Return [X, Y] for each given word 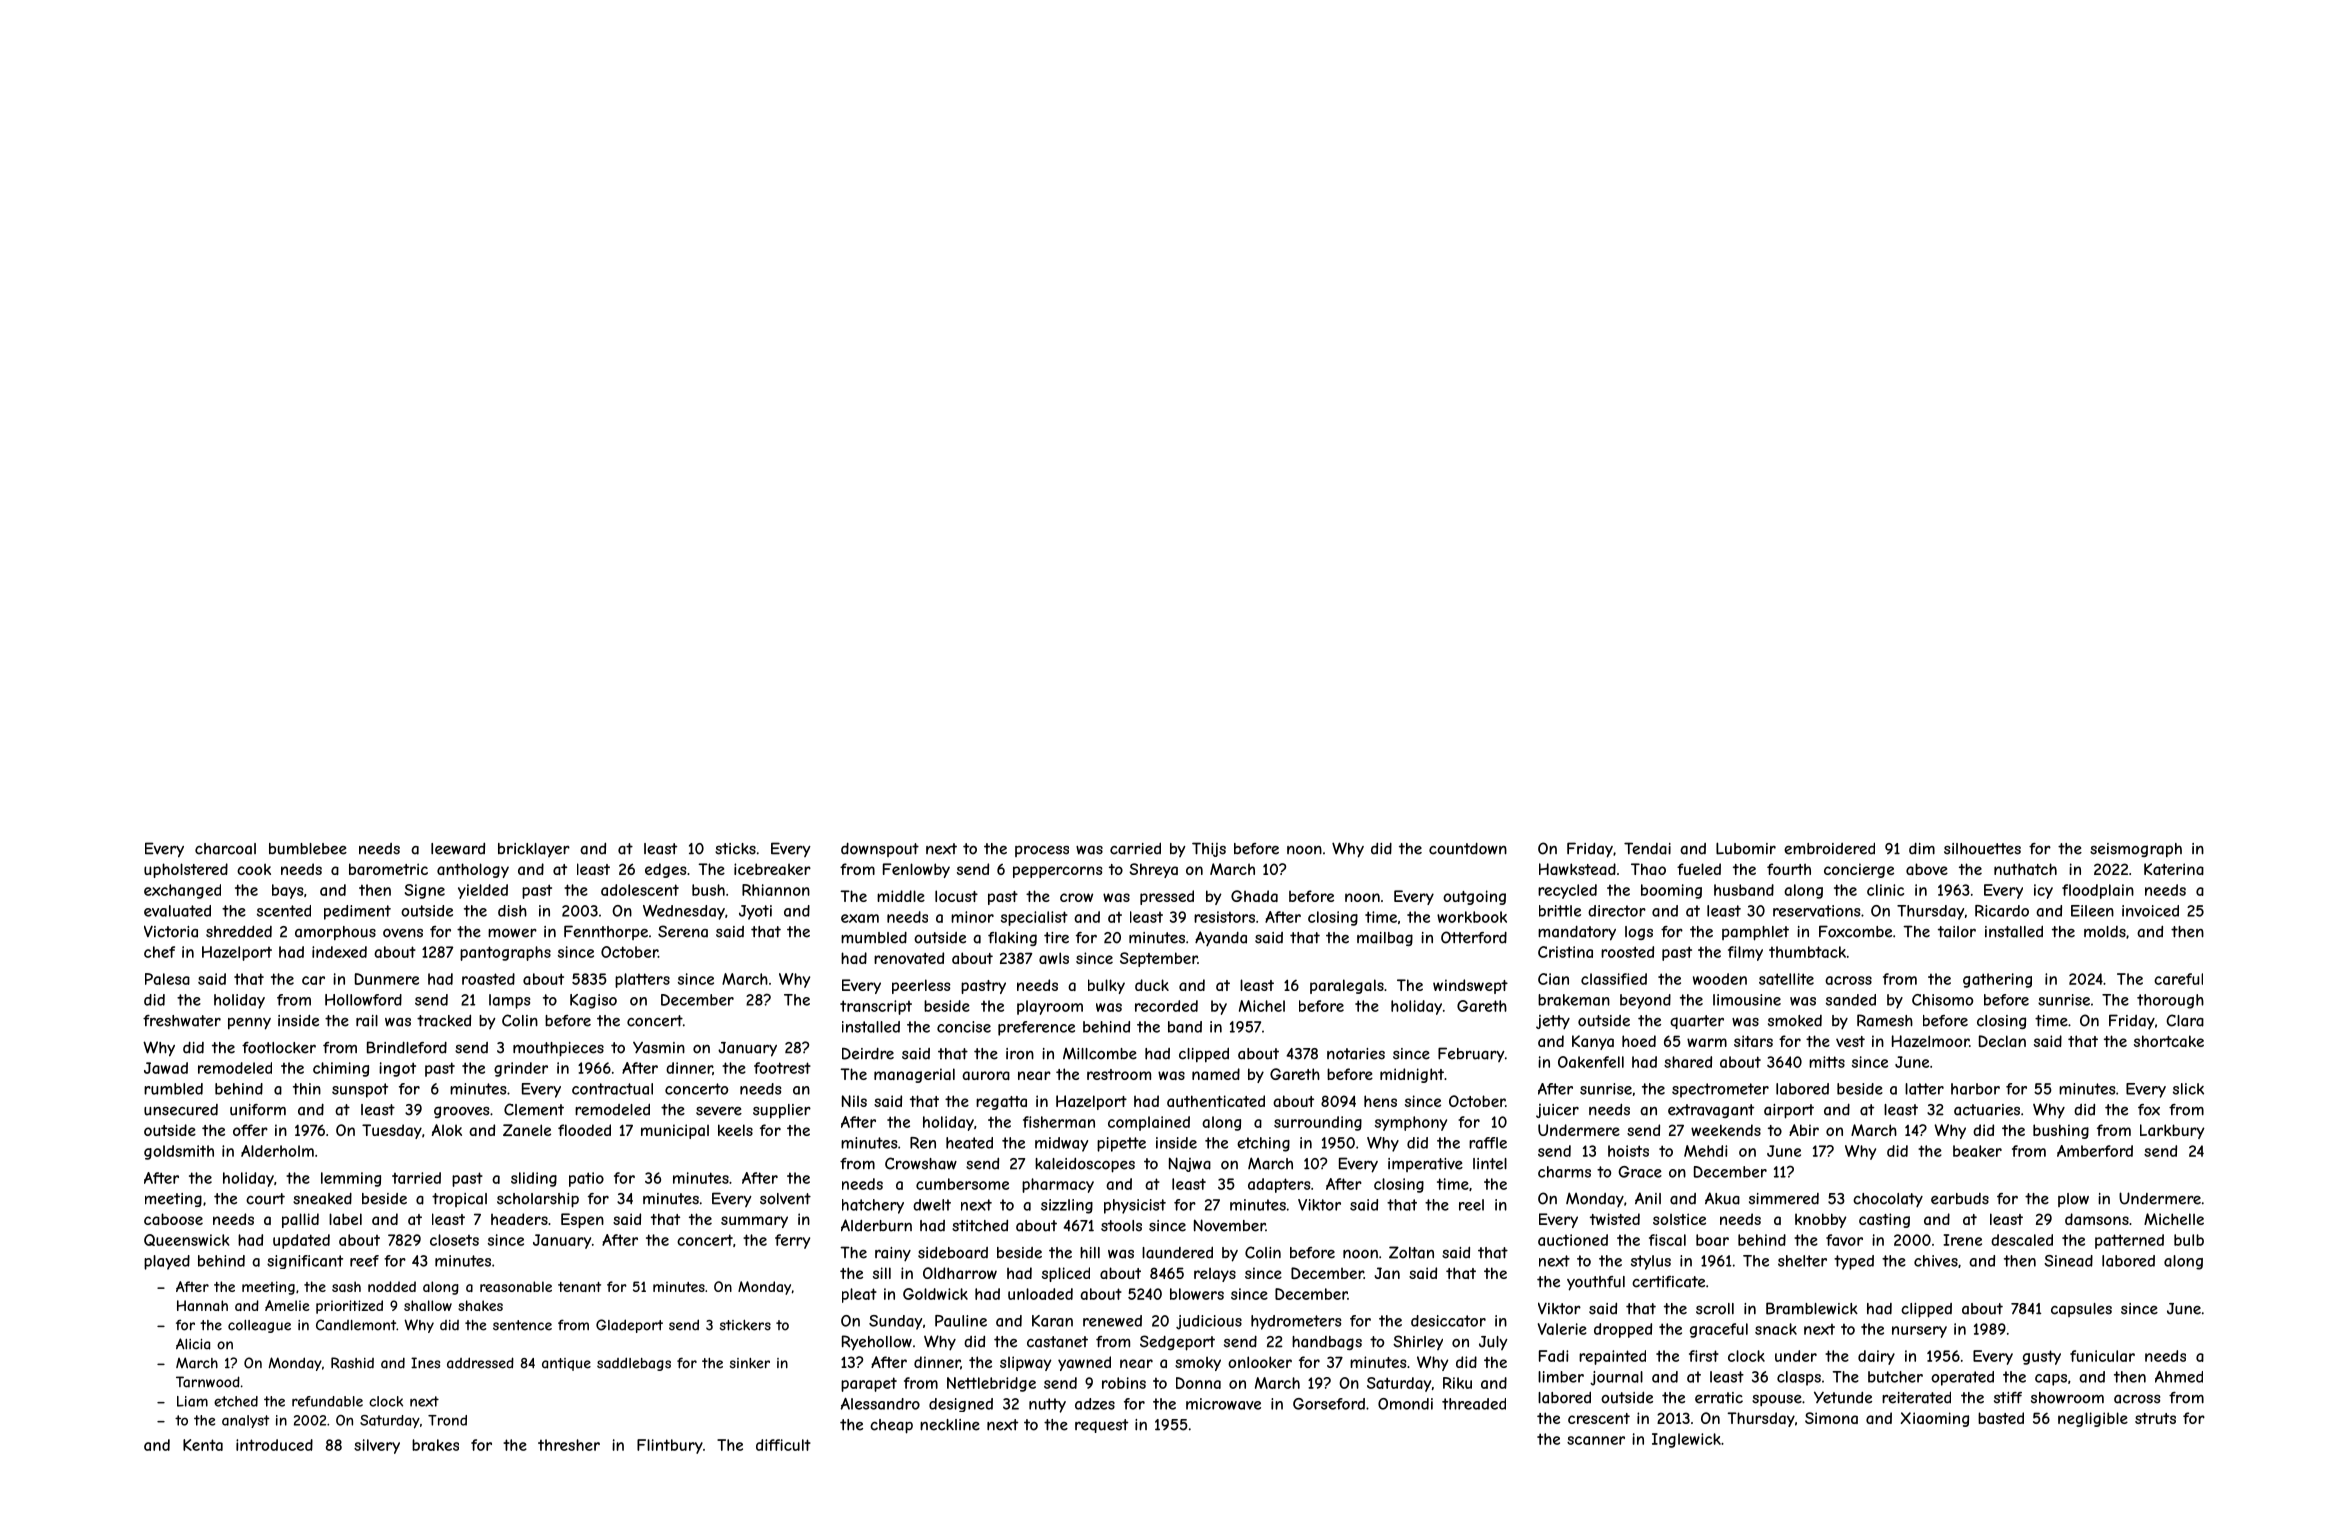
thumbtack [1807, 952]
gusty [2042, 1357]
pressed [1167, 897]
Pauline [961, 1321]
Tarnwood [208, 1382]
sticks [735, 849]
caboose [173, 1219]
